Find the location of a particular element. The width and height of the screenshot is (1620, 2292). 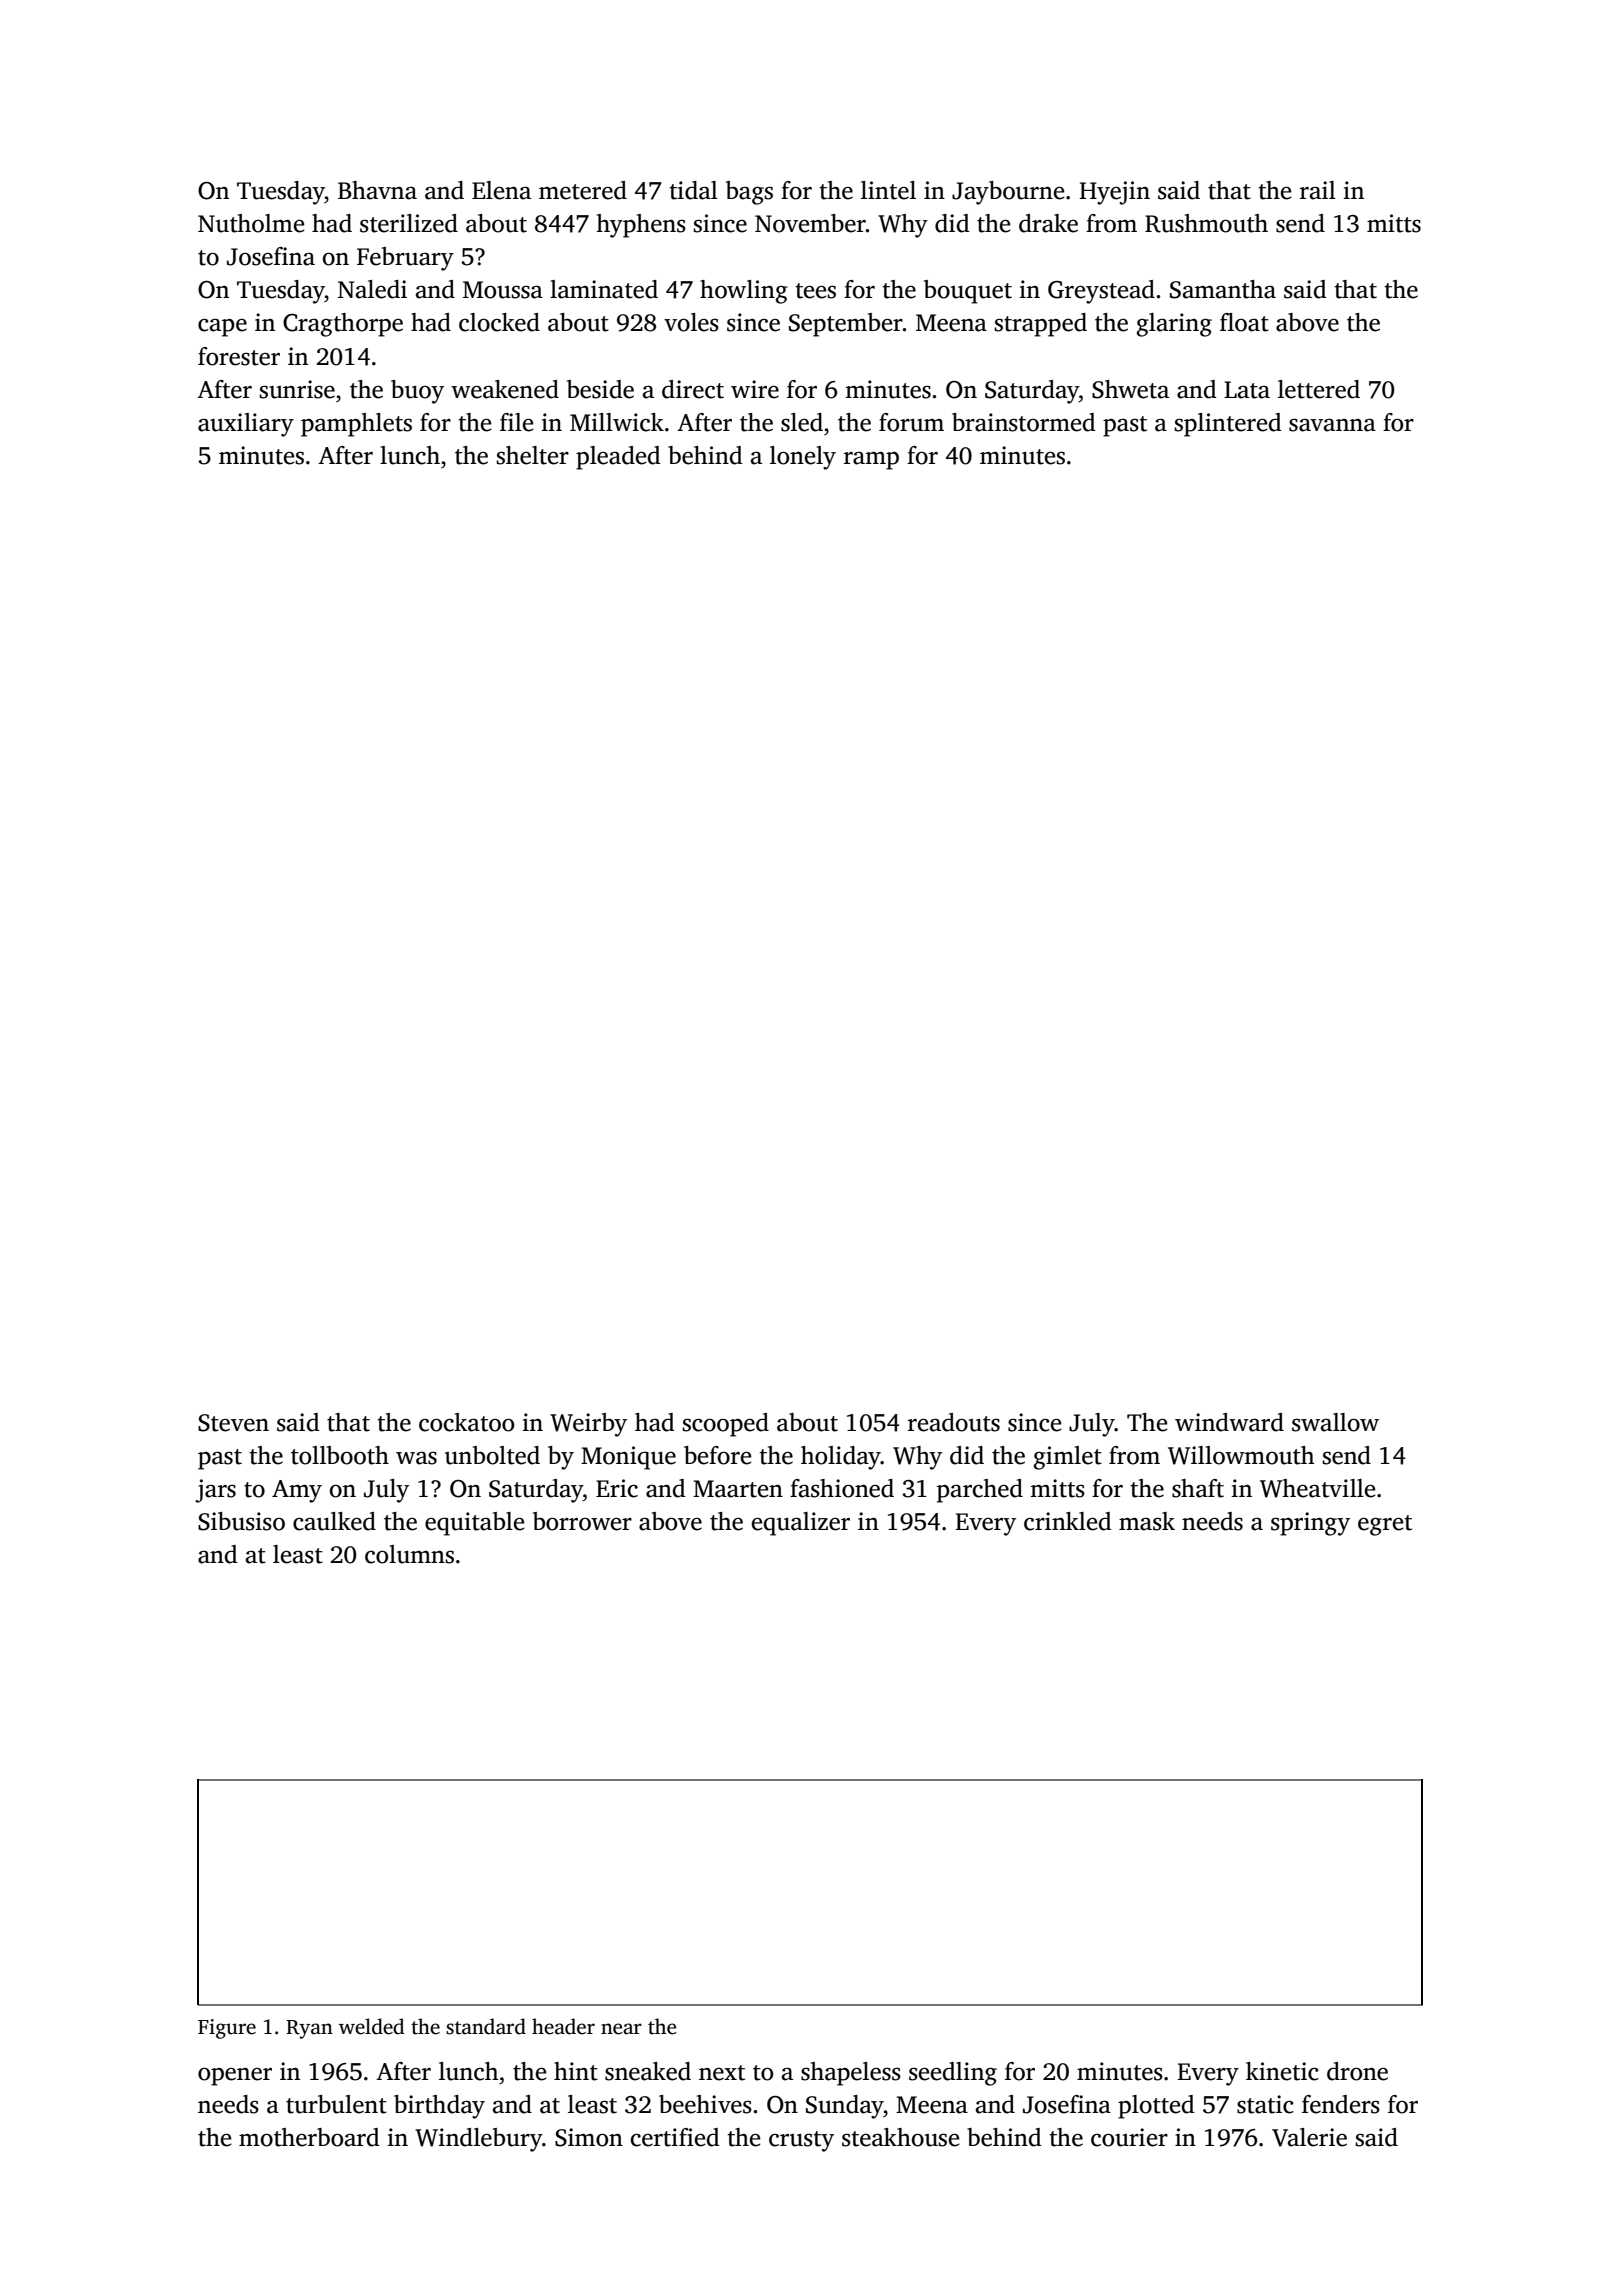

tollbooth is located at coordinates (340, 1455).
